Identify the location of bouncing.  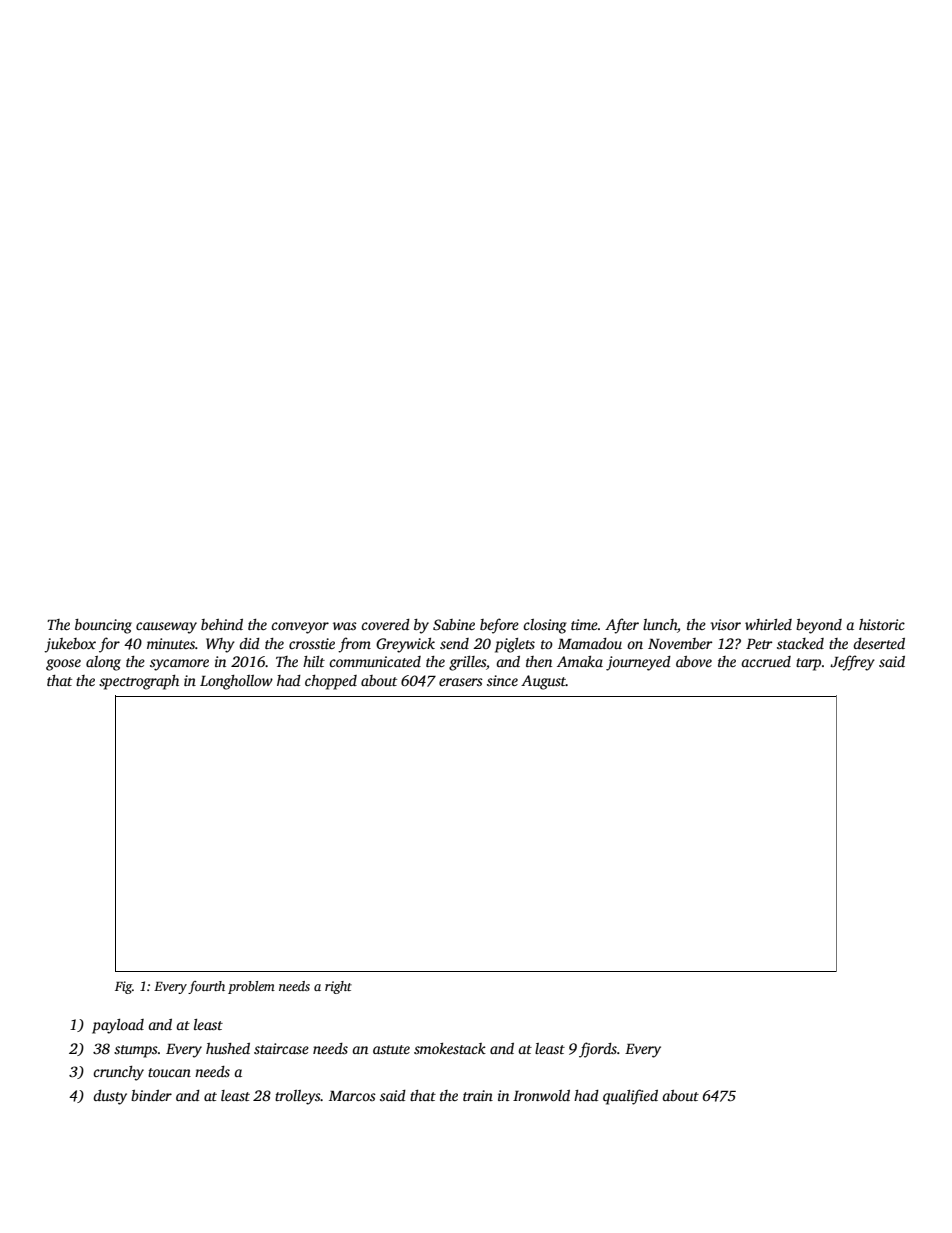
(103, 626).
